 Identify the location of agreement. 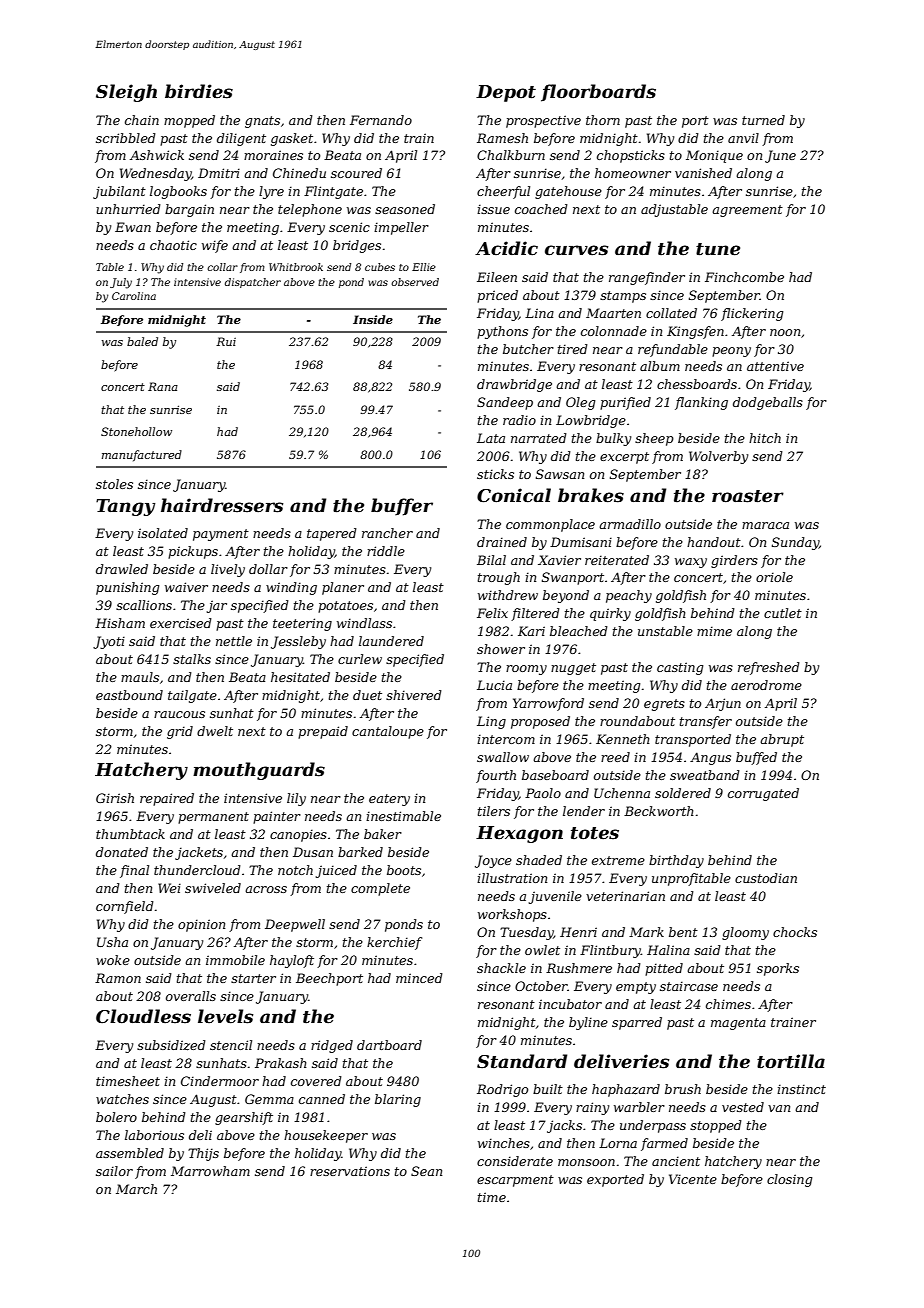
(747, 211).
